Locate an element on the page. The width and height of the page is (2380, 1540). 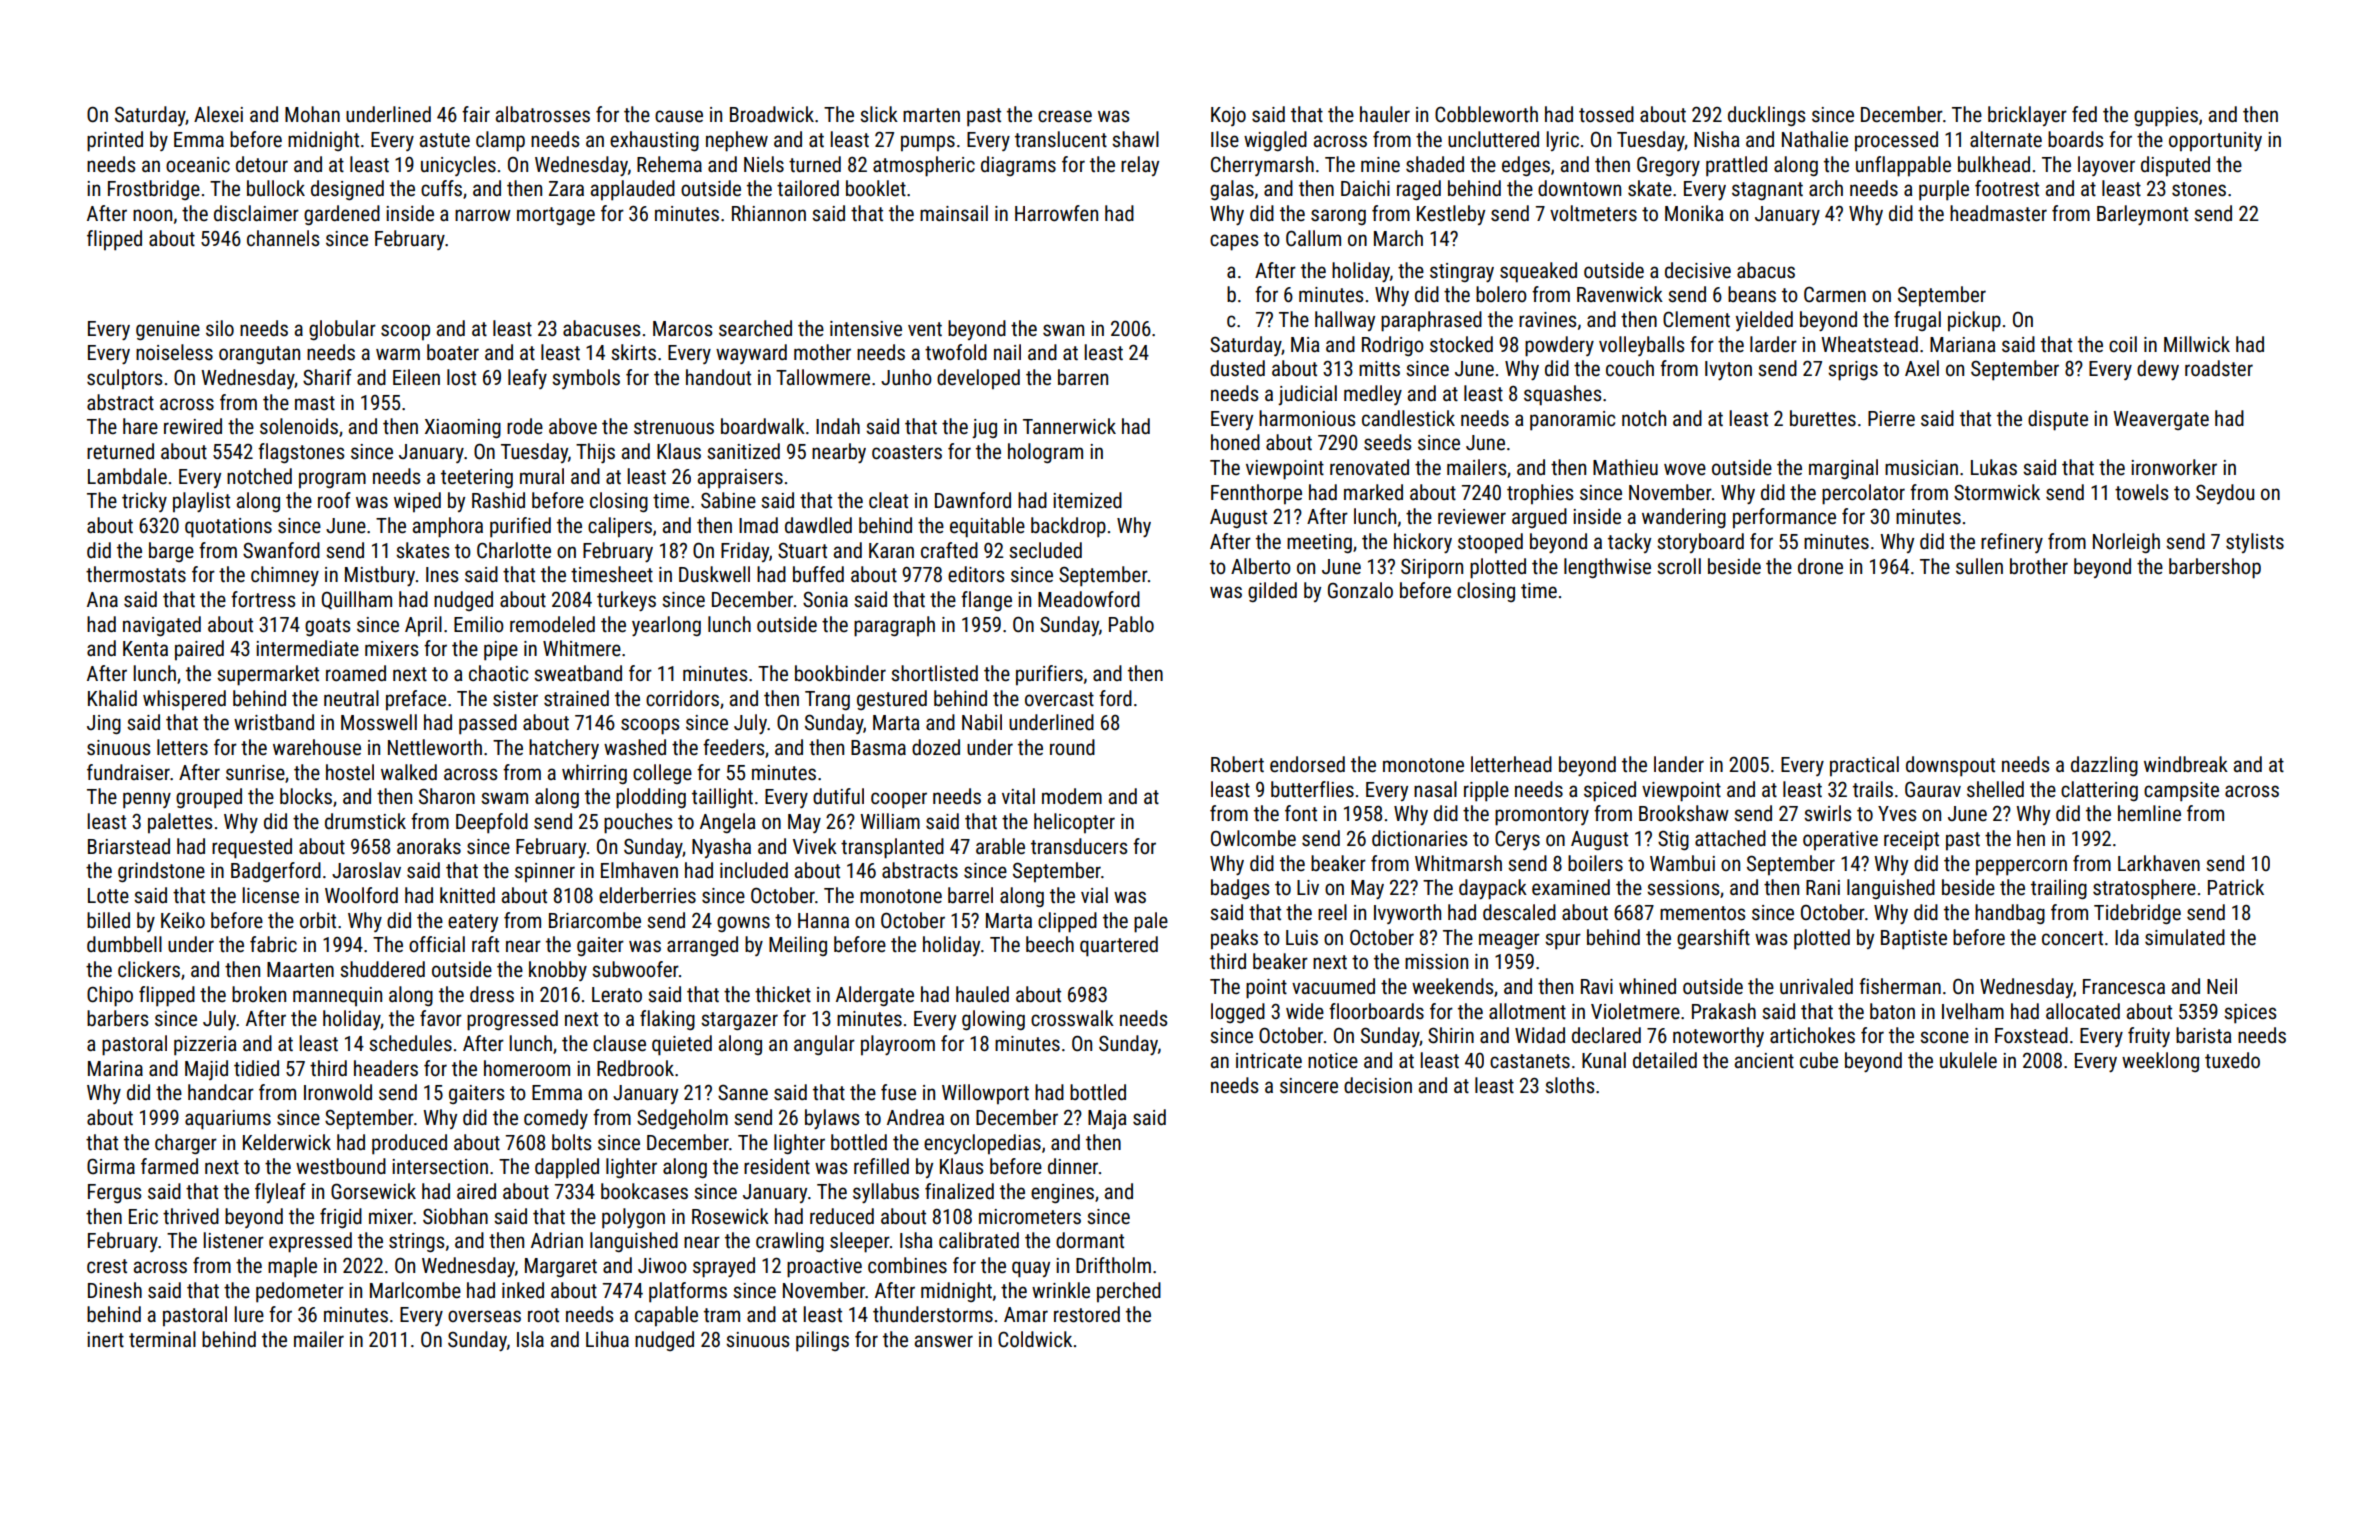
stylists is located at coordinates (2255, 543).
